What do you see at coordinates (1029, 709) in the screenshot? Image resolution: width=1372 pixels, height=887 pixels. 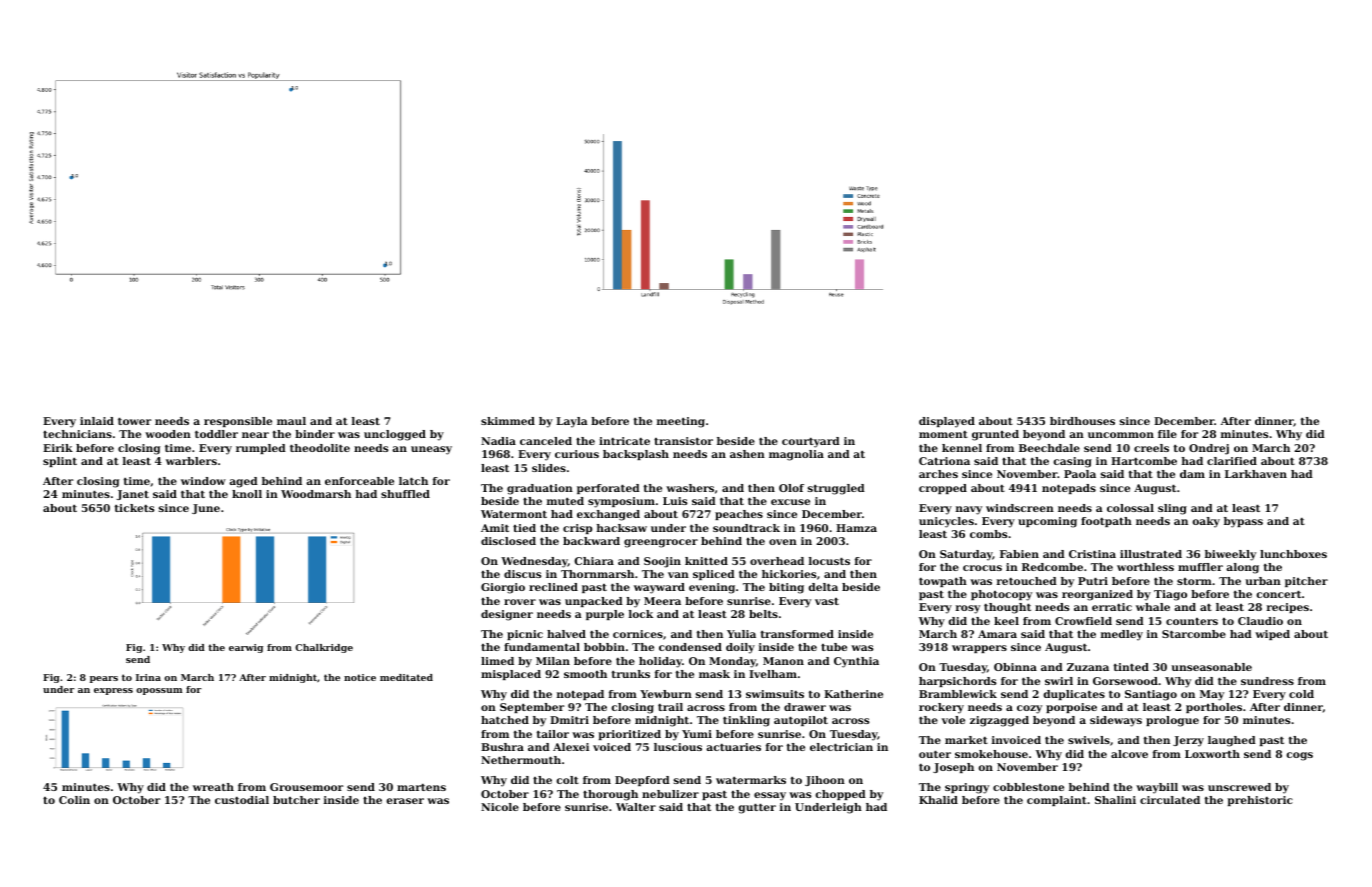 I see `cozy` at bounding box center [1029, 709].
